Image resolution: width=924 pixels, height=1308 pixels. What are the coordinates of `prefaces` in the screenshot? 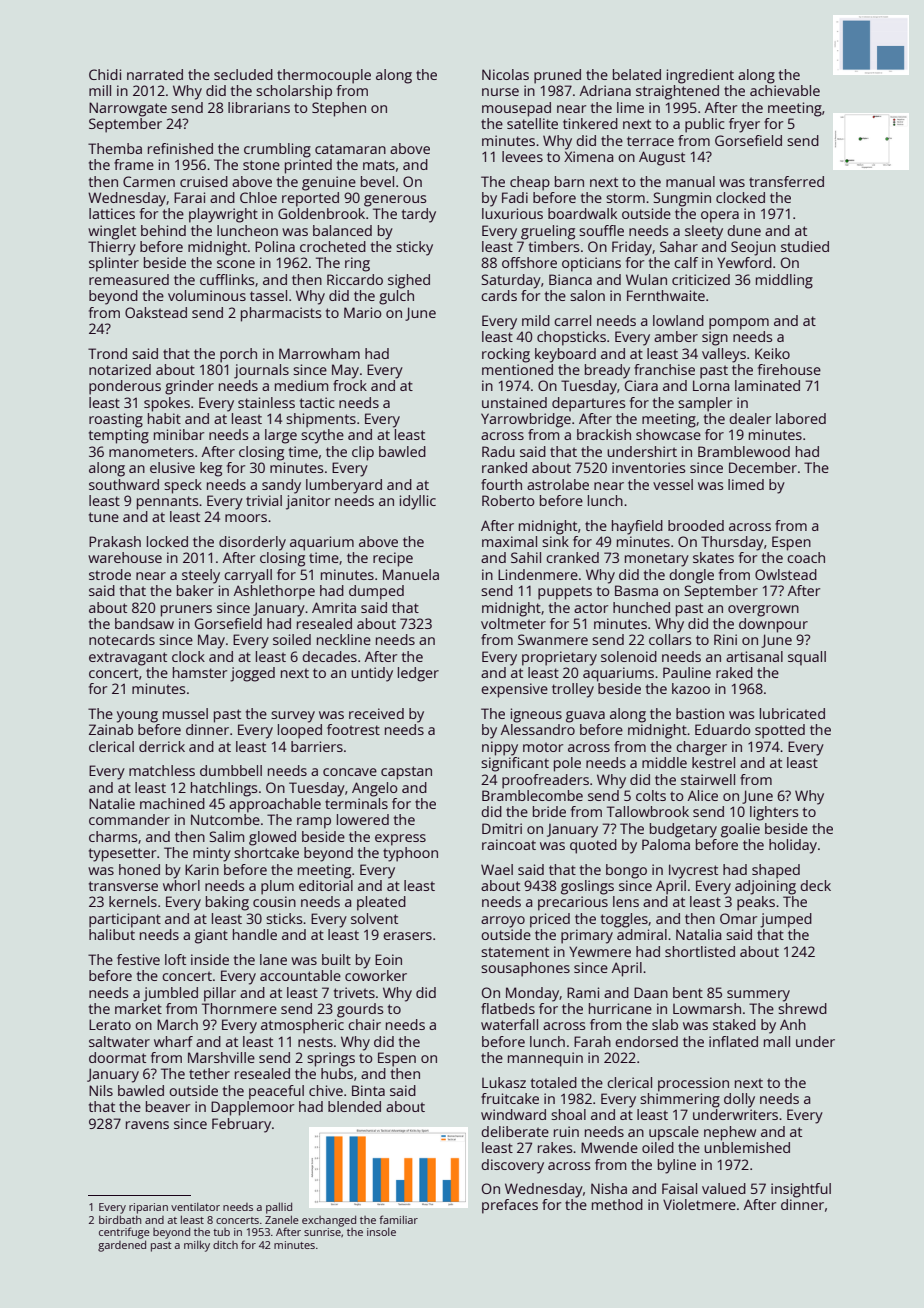 It's located at (510, 1206).
